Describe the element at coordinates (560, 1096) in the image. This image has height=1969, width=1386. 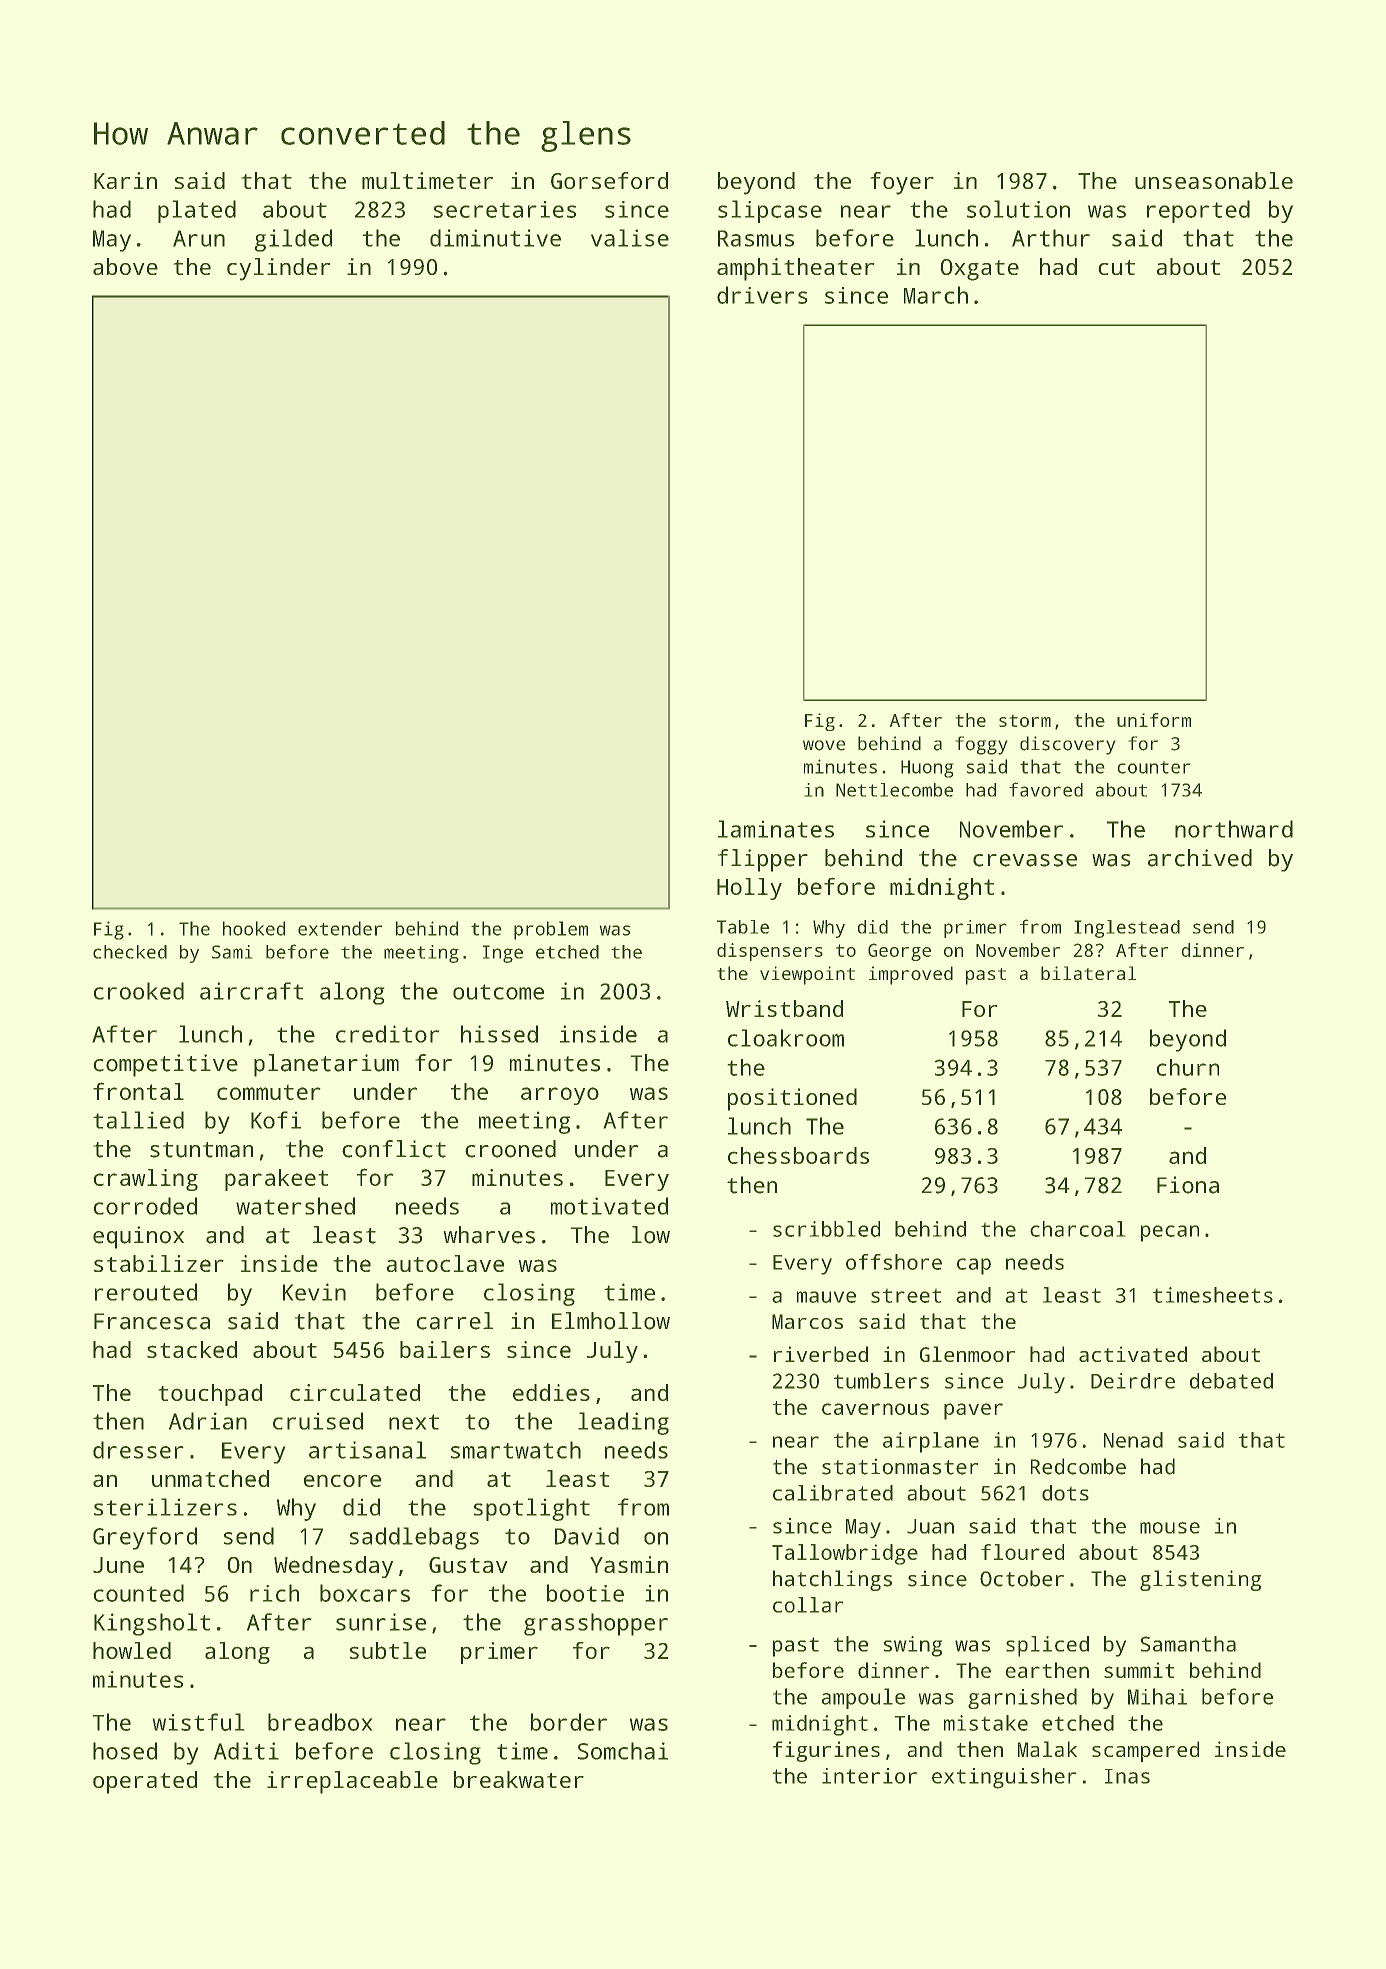
I see `arroyo` at that location.
